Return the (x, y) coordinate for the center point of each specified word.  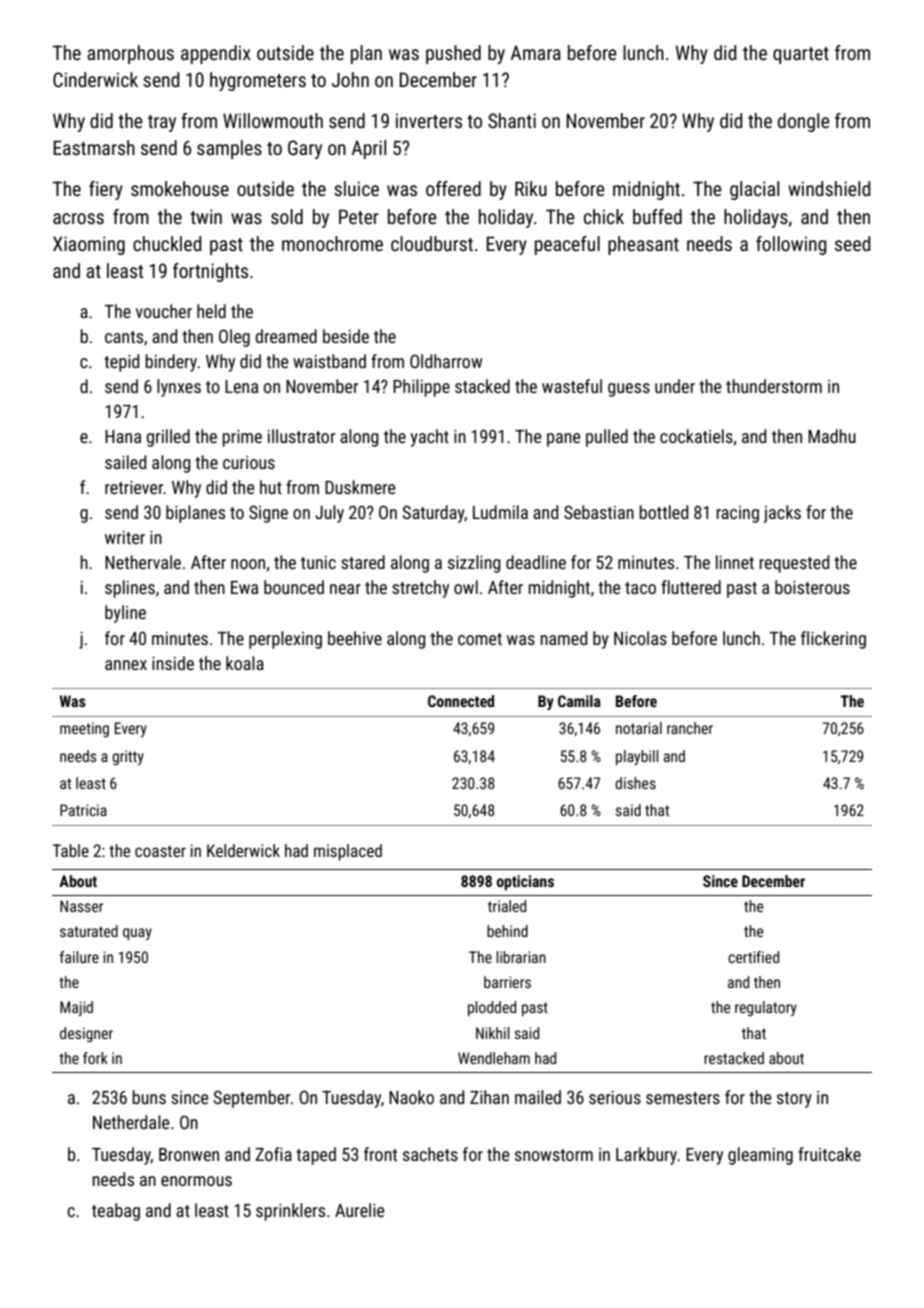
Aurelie (359, 1210)
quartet (801, 55)
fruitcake (829, 1154)
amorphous (130, 54)
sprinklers (290, 1212)
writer (125, 537)
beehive (355, 638)
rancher (690, 728)
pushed (453, 54)
